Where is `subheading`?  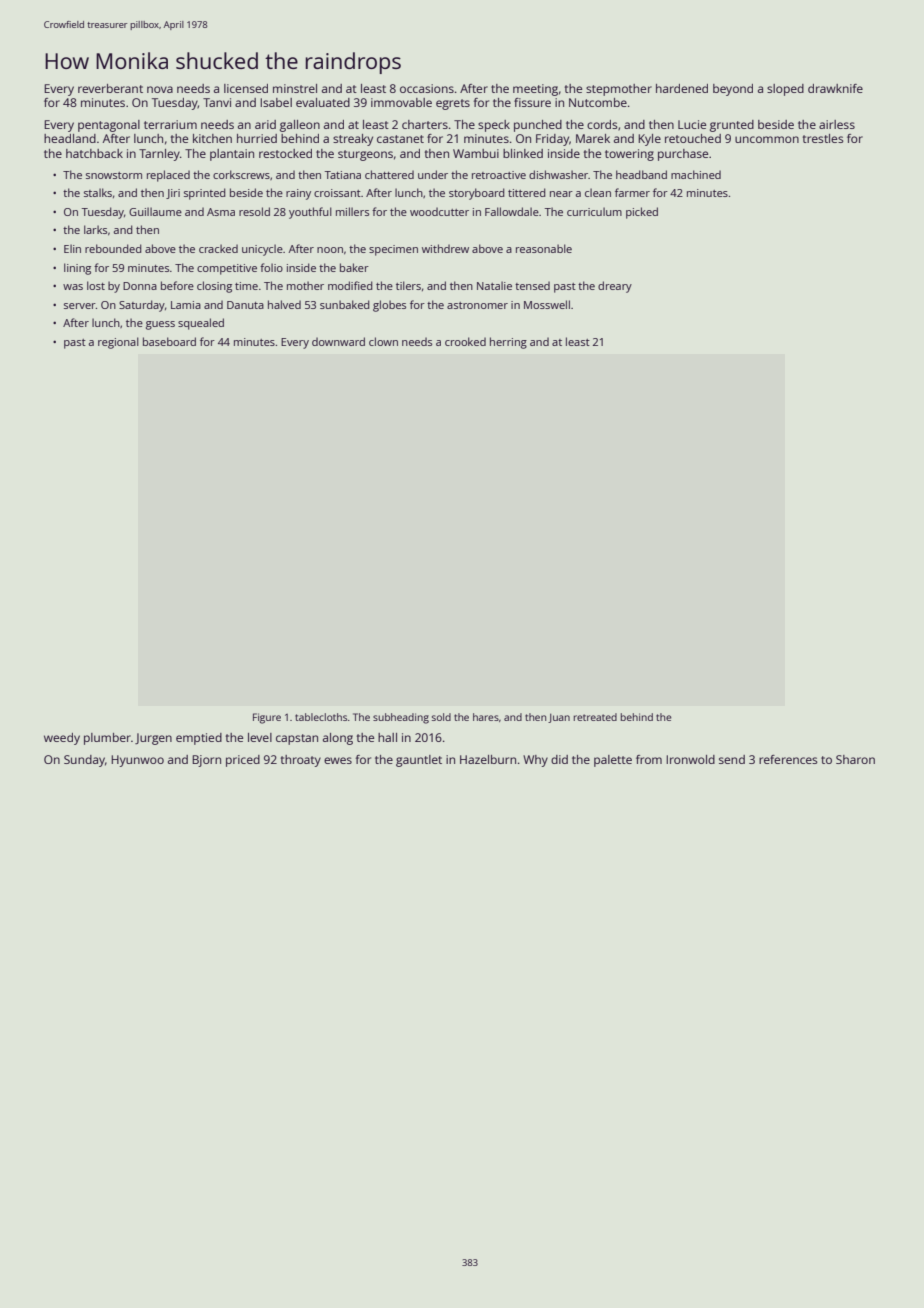
subheading is located at coordinates (401, 718).
